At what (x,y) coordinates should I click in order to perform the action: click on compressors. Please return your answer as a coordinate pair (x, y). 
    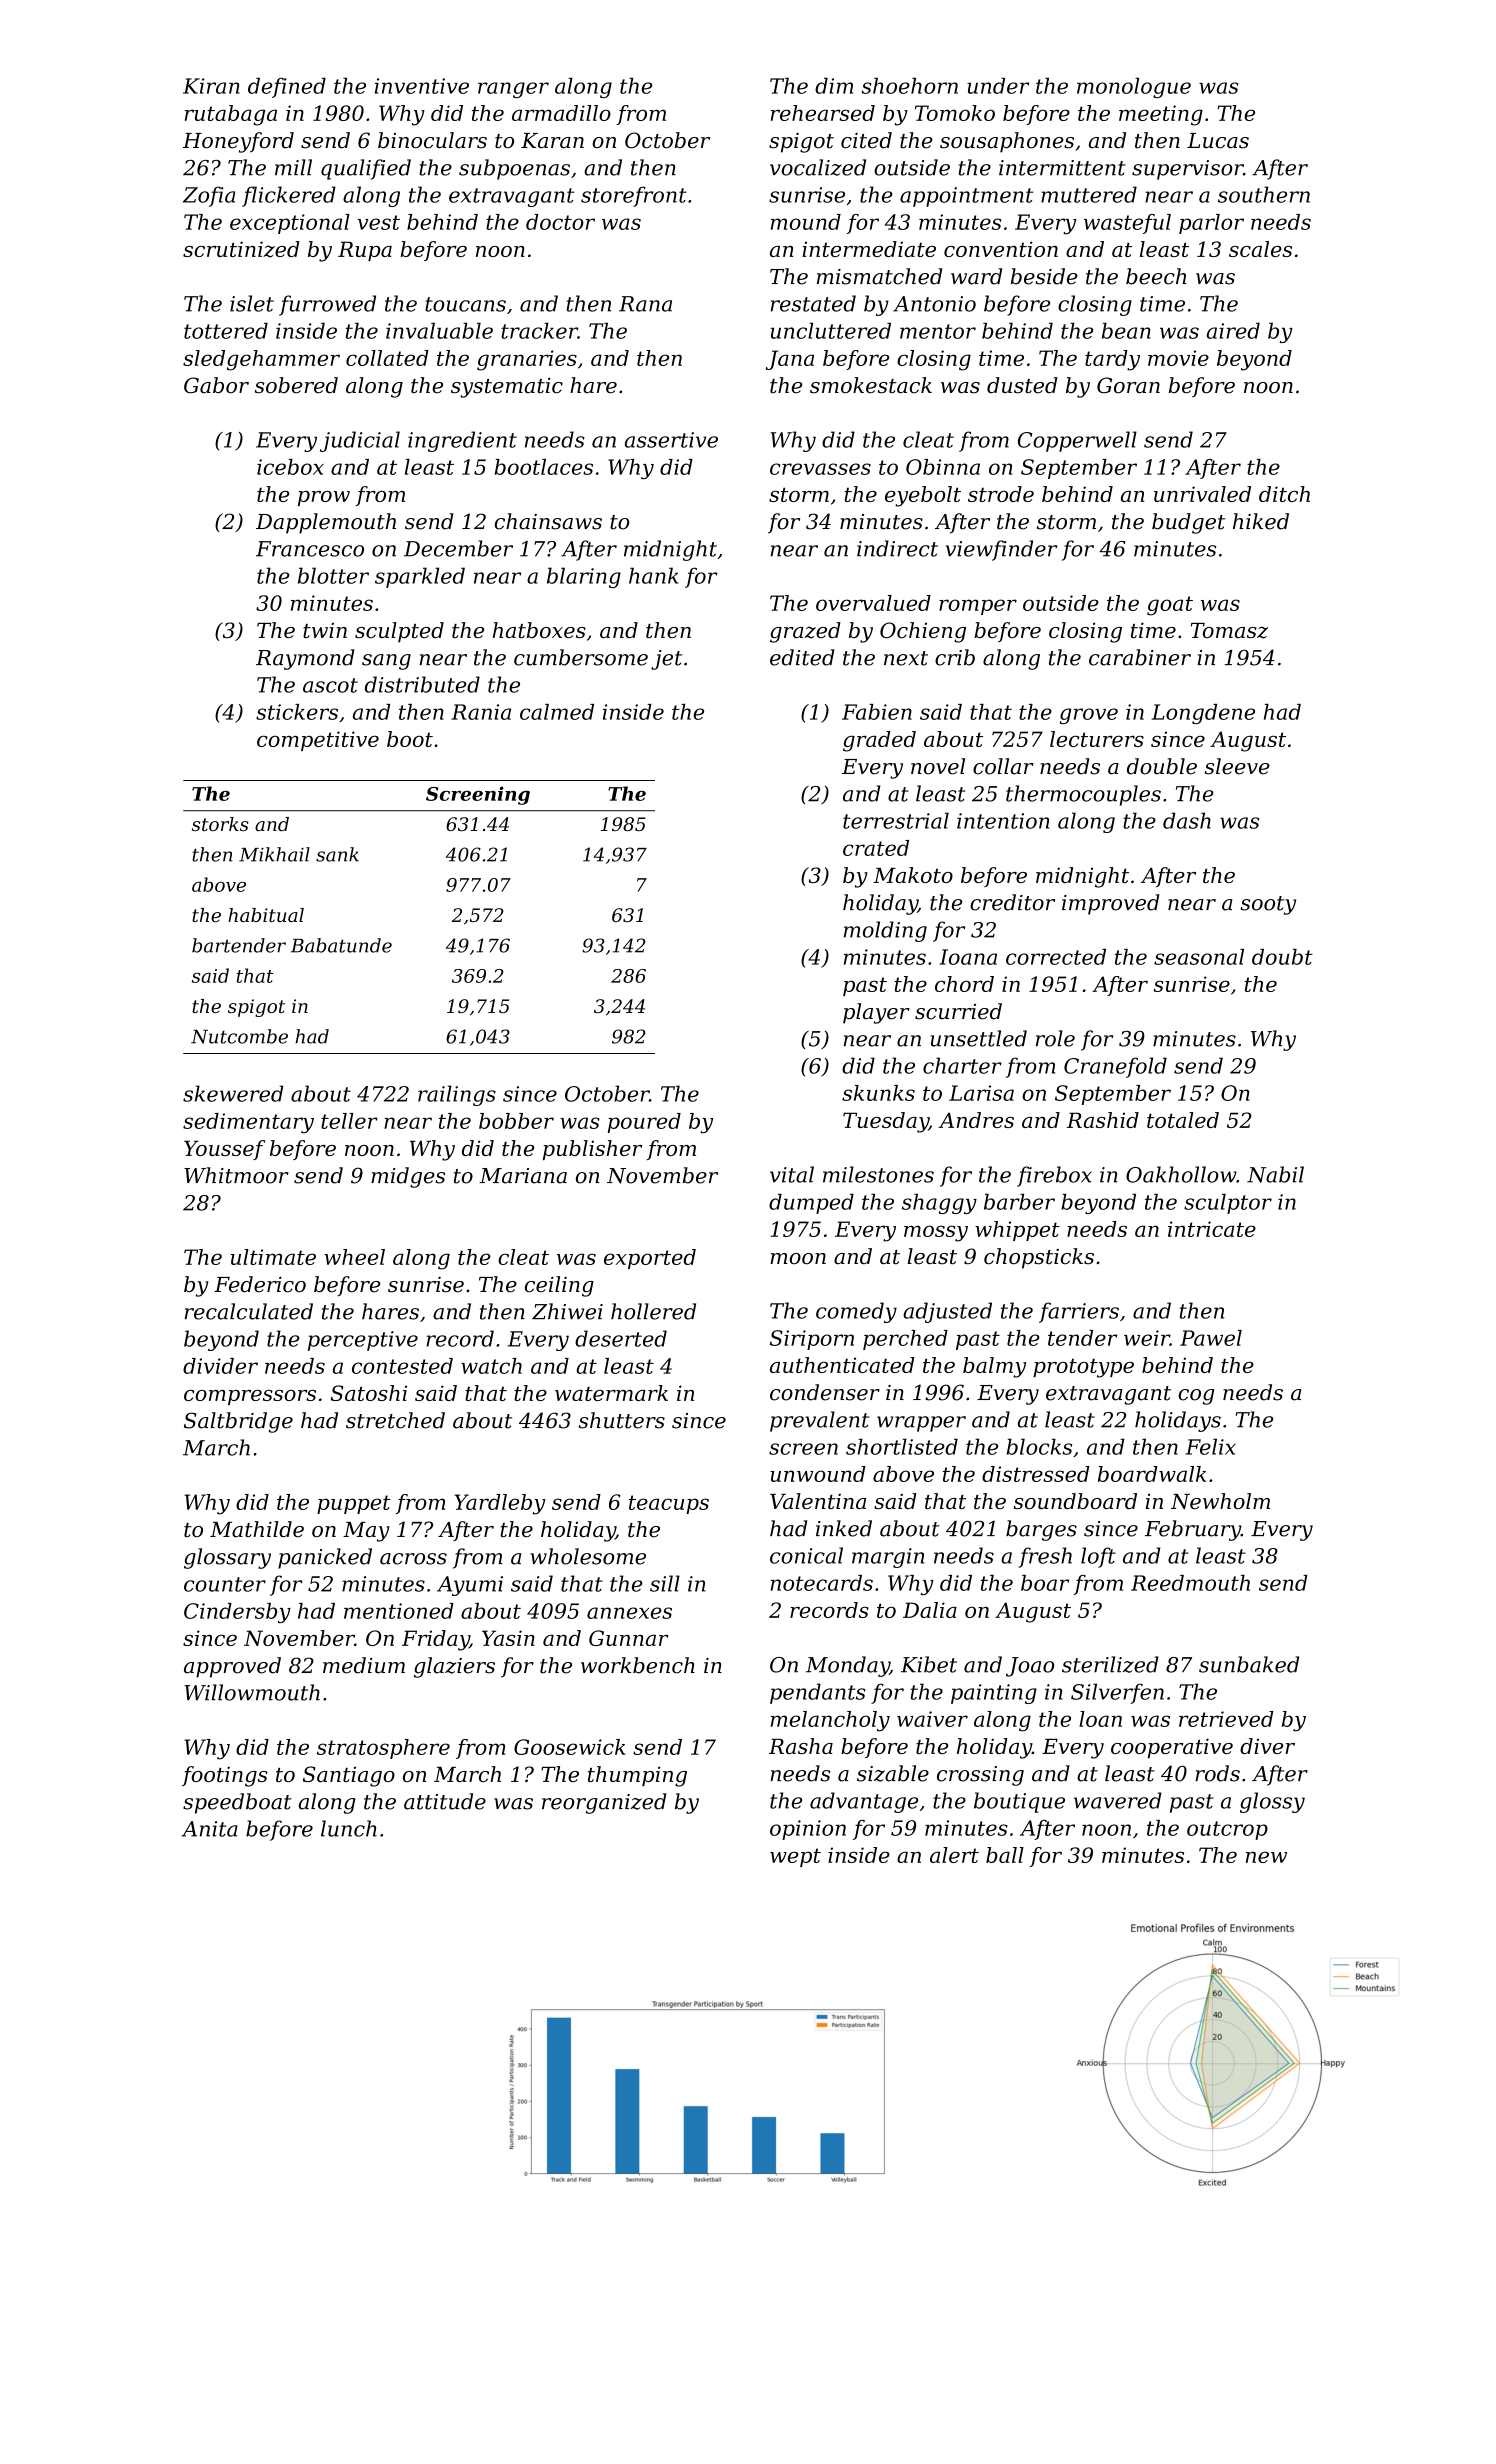
    Looking at the image, I should click on (250, 1397).
